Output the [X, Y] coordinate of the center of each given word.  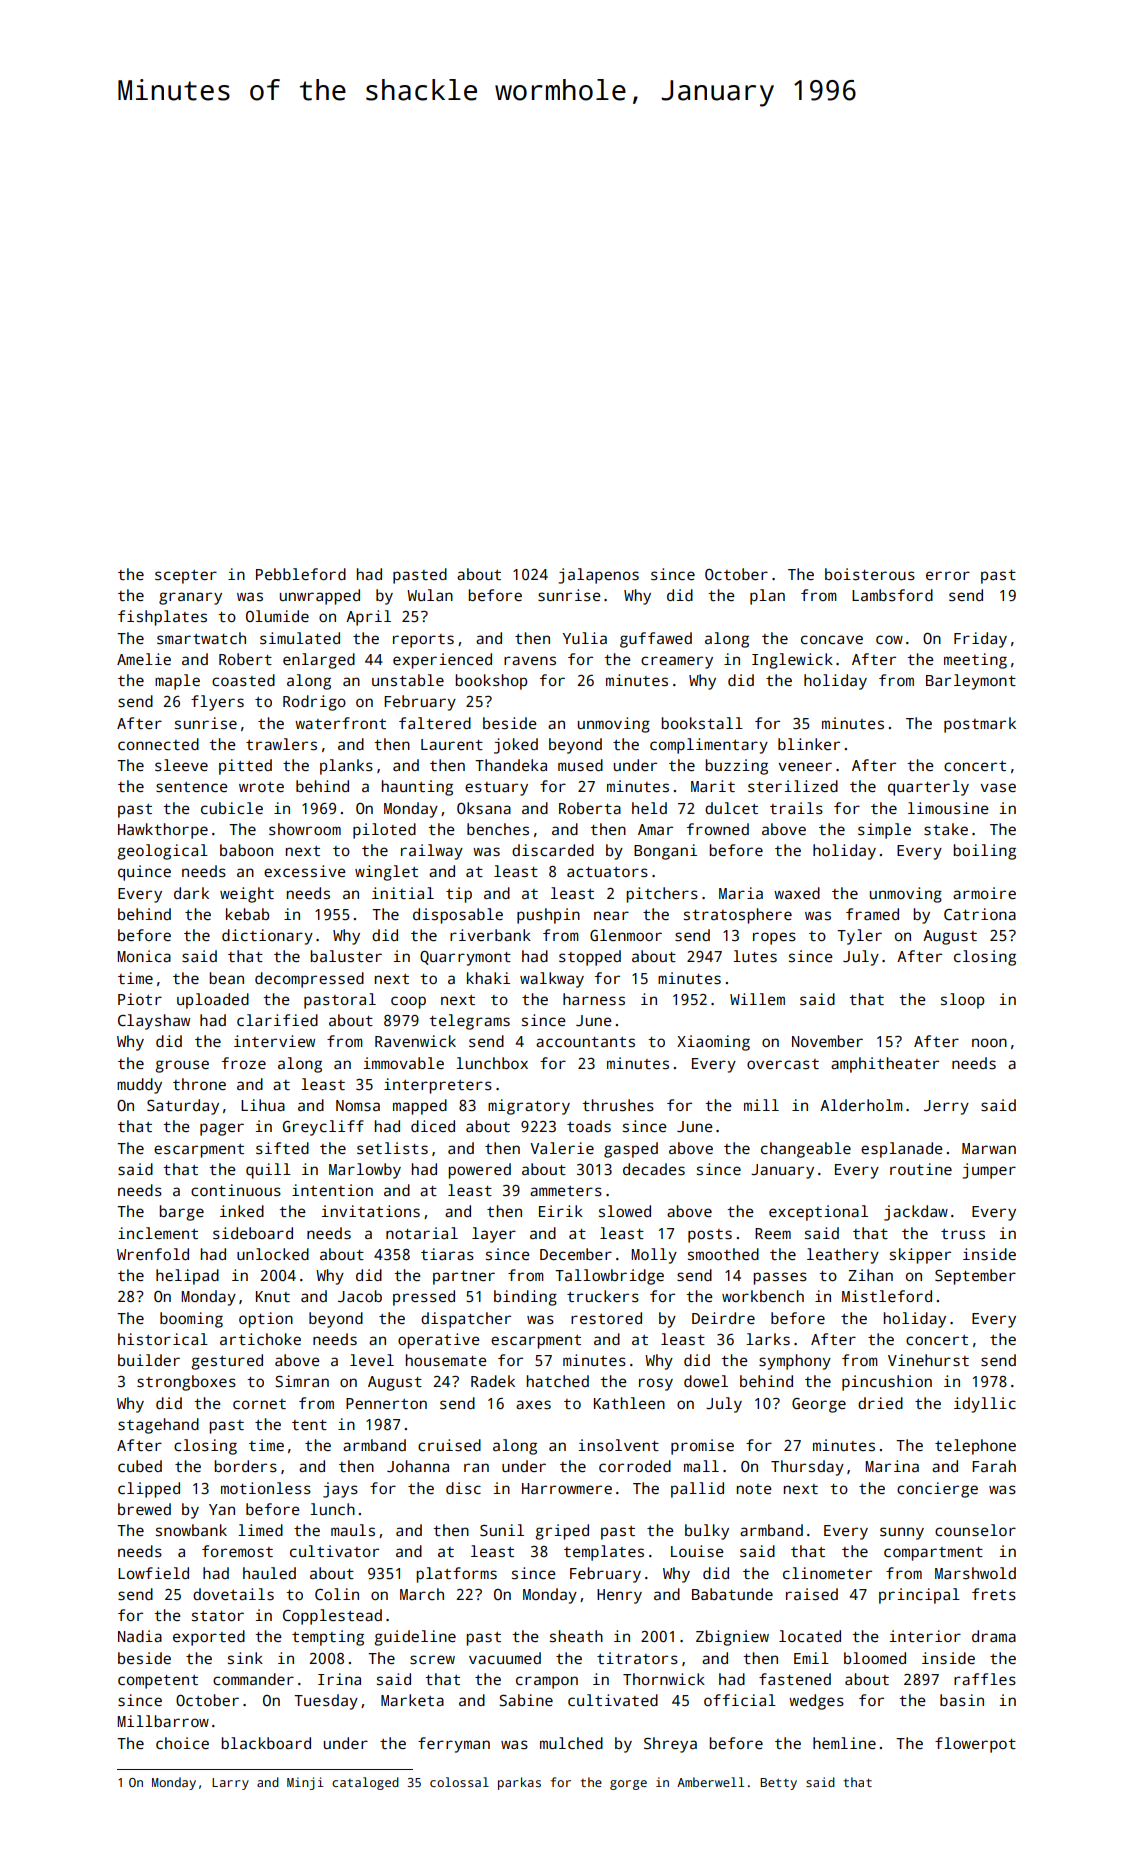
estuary [496, 789]
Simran [302, 1381]
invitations [370, 1211]
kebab [247, 914]
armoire [984, 893]
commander [253, 1679]
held [649, 808]
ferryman [454, 1745]
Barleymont [971, 682]
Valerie [562, 1148]
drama [994, 1636]
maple [177, 682]
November [827, 1041]
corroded [635, 1466]
